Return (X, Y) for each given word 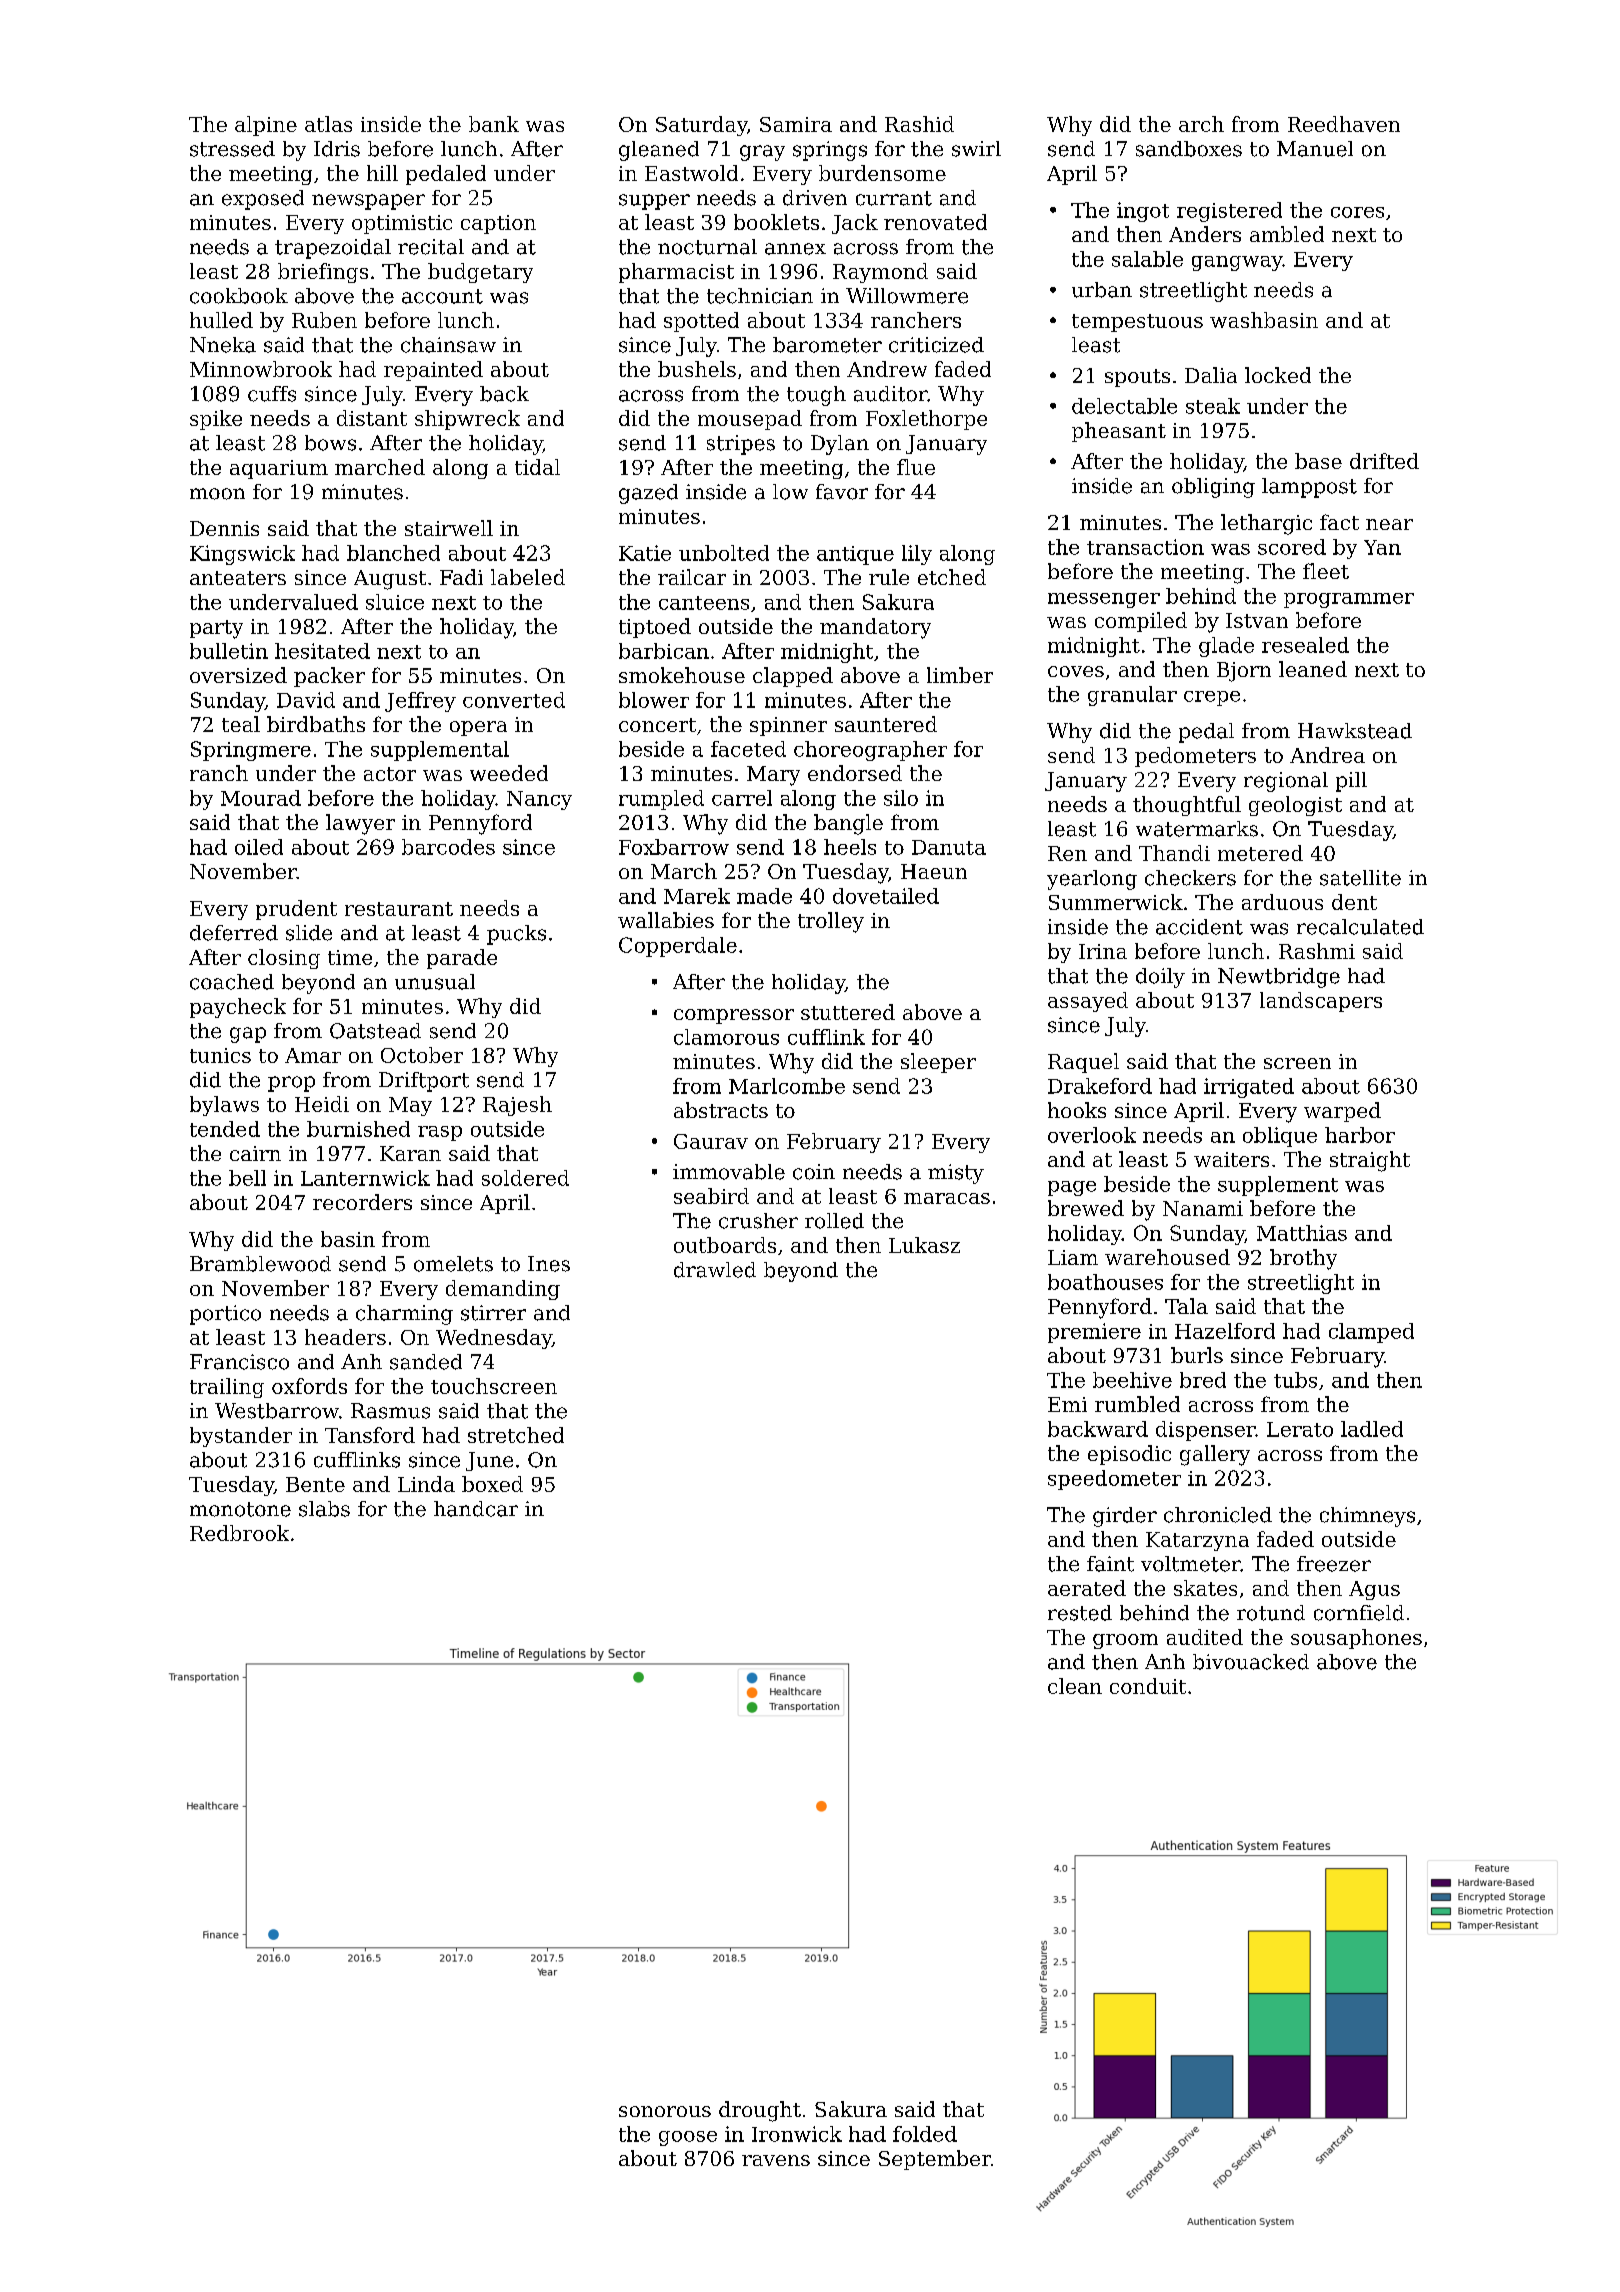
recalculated (1360, 927)
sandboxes (1189, 149)
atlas (328, 124)
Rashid (919, 124)
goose (688, 2138)
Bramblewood (260, 1264)
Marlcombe (787, 1086)
